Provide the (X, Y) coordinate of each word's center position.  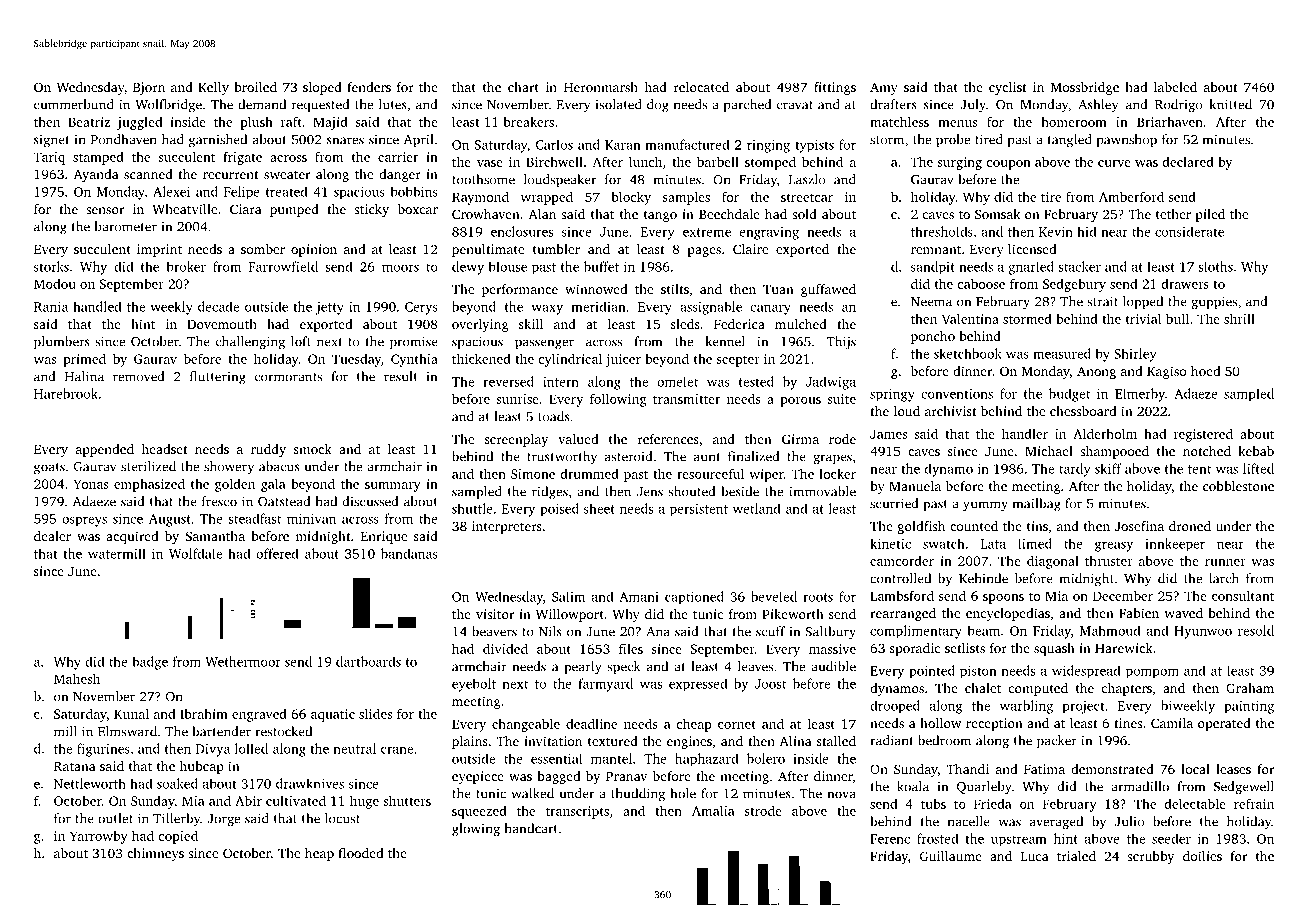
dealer (52, 536)
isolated (619, 104)
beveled (774, 596)
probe (953, 140)
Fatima (1044, 769)
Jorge (224, 820)
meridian (599, 306)
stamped (98, 158)
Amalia (713, 811)
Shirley (1135, 355)
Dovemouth (222, 324)
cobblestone (1238, 486)
